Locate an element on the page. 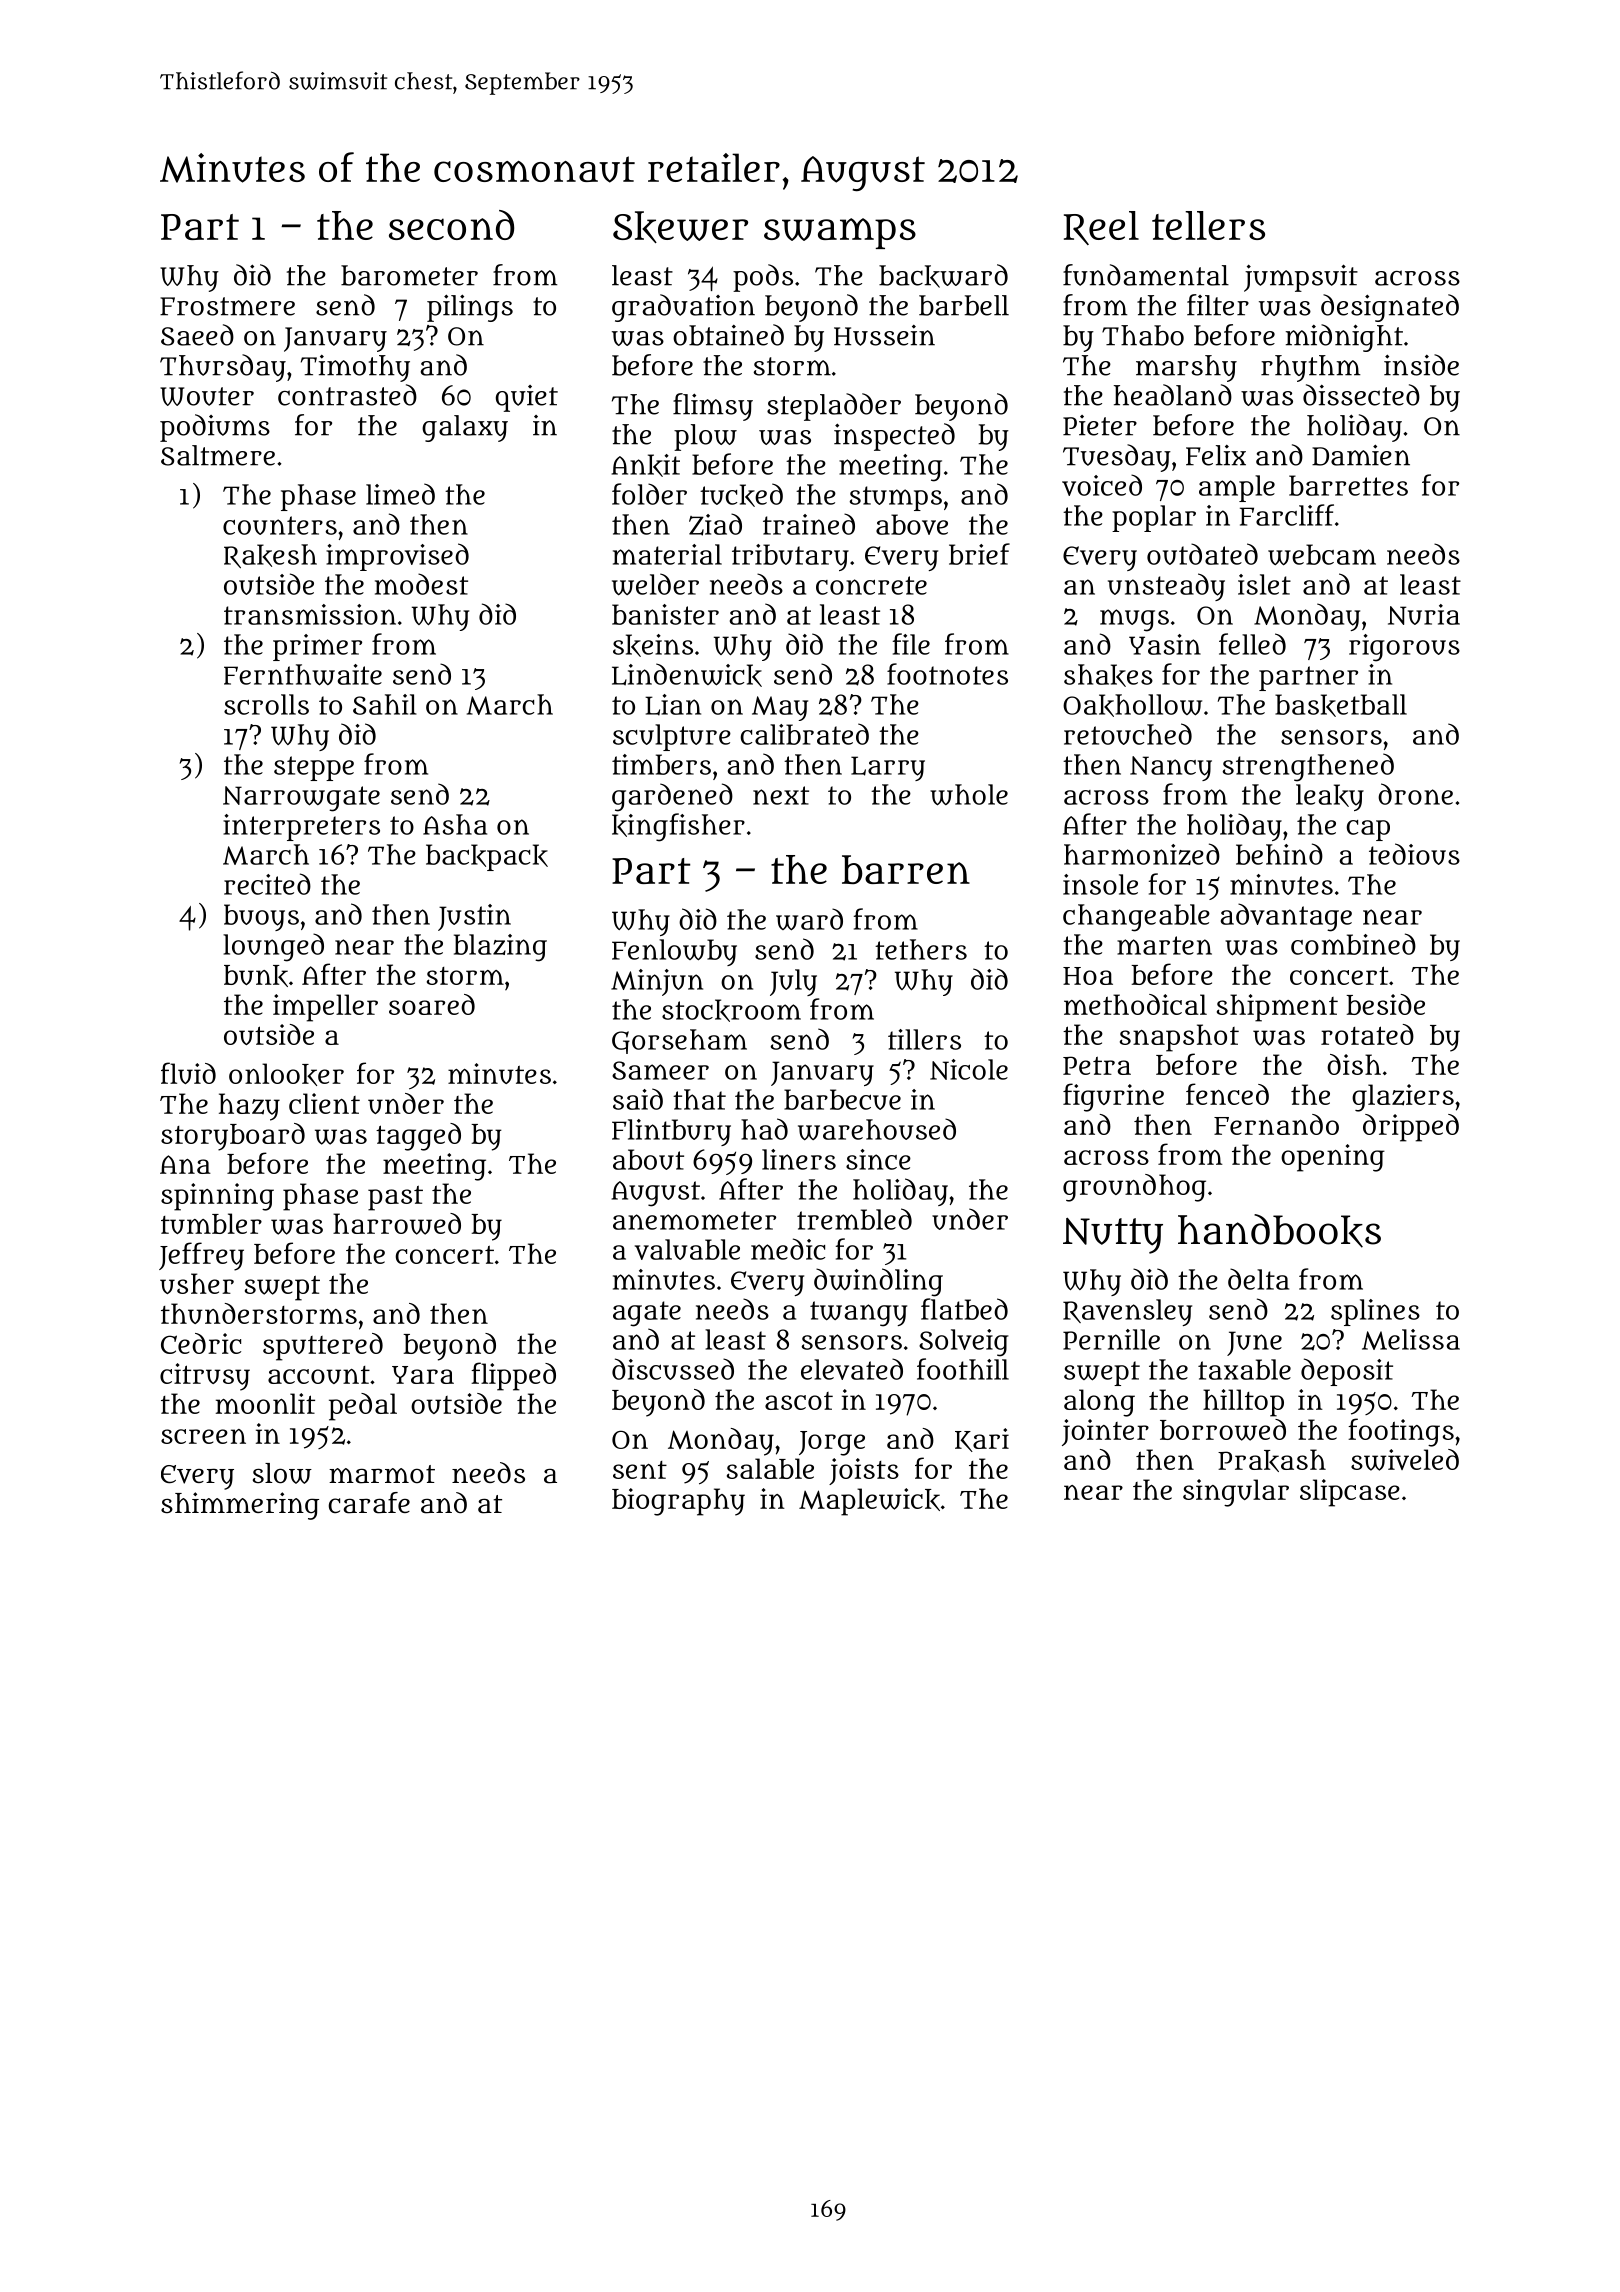 The height and width of the document is (2292, 1620). drone is located at coordinates (1415, 794).
